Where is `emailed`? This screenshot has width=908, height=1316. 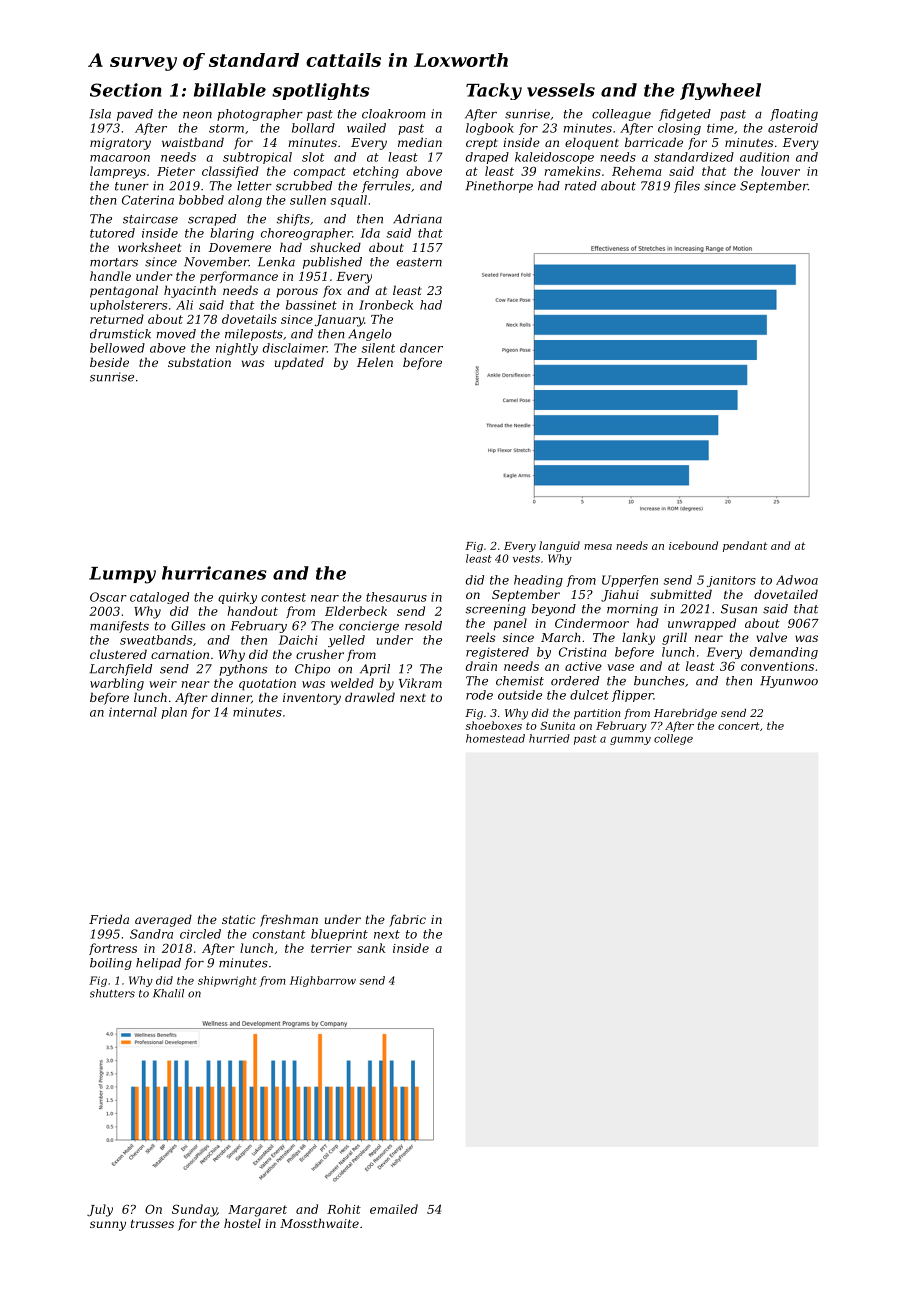
emailed is located at coordinates (394, 1209).
